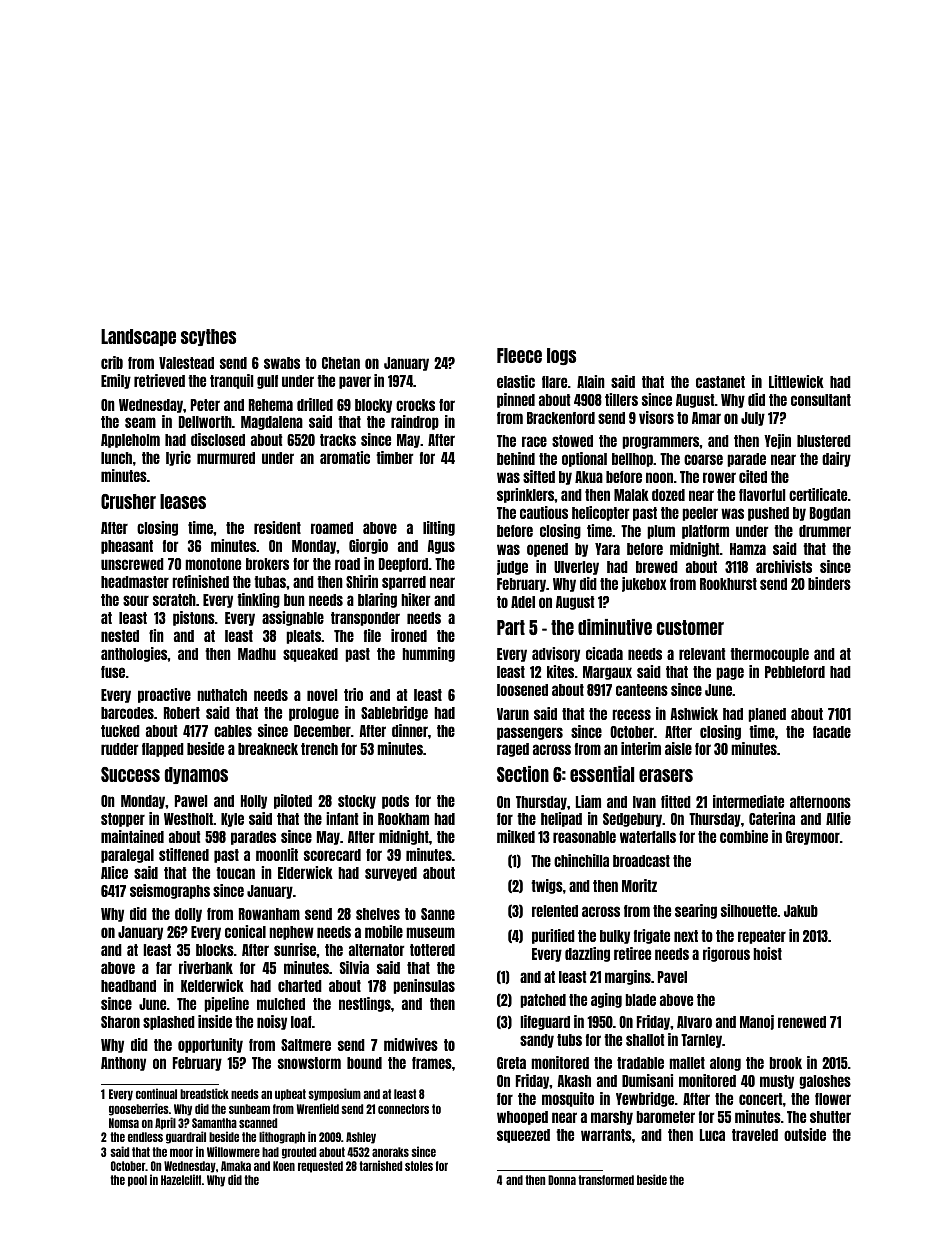 The height and width of the screenshot is (1233, 952). What do you see at coordinates (523, 602) in the screenshot?
I see `Adel` at bounding box center [523, 602].
